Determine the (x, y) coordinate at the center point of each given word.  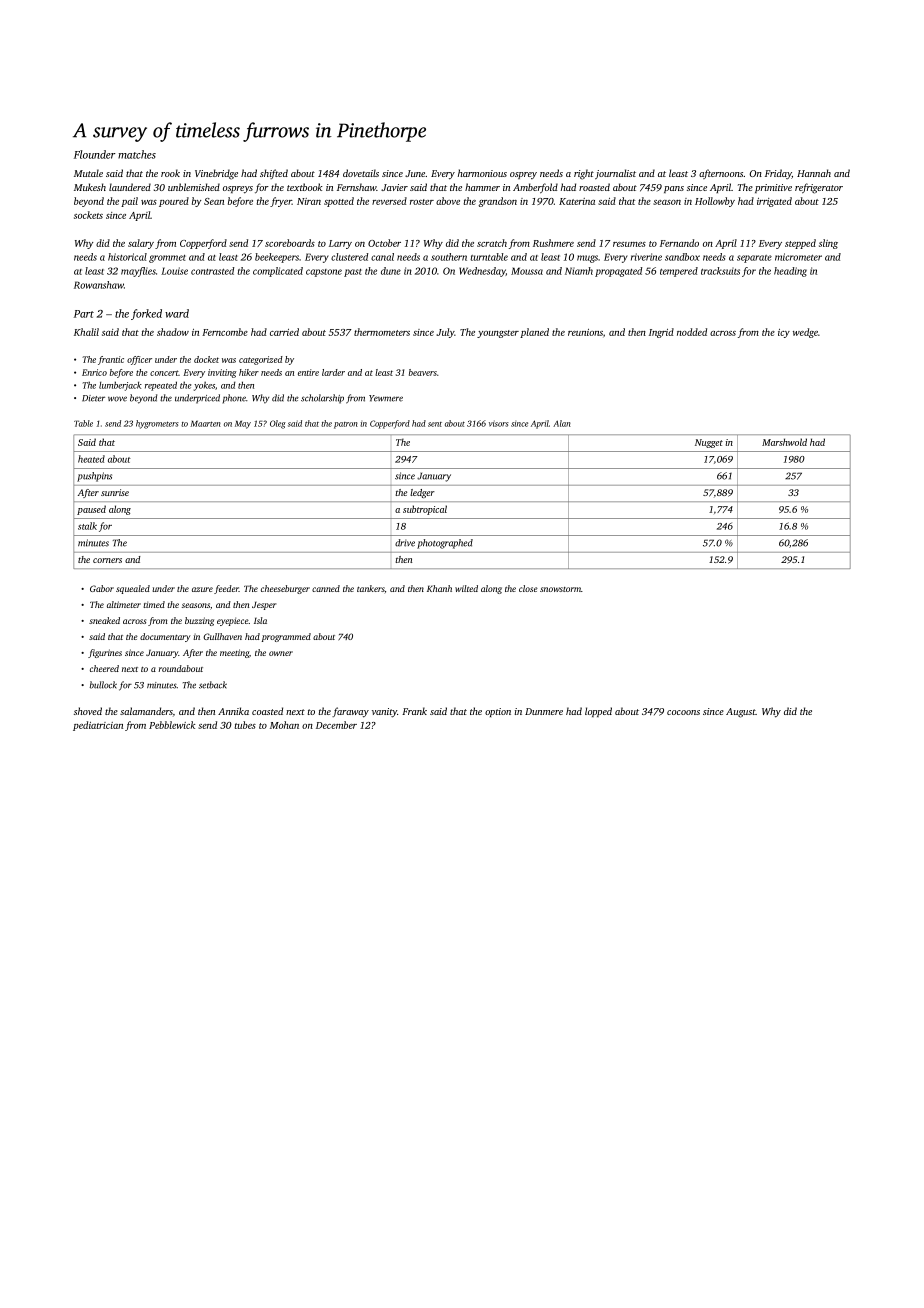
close (528, 588)
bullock (103, 685)
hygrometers (157, 424)
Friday (778, 174)
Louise (174, 271)
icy (784, 333)
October (384, 243)
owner (281, 653)
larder (333, 372)
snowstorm (560, 589)
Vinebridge (216, 174)
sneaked (104, 620)
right (584, 174)
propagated (618, 272)
